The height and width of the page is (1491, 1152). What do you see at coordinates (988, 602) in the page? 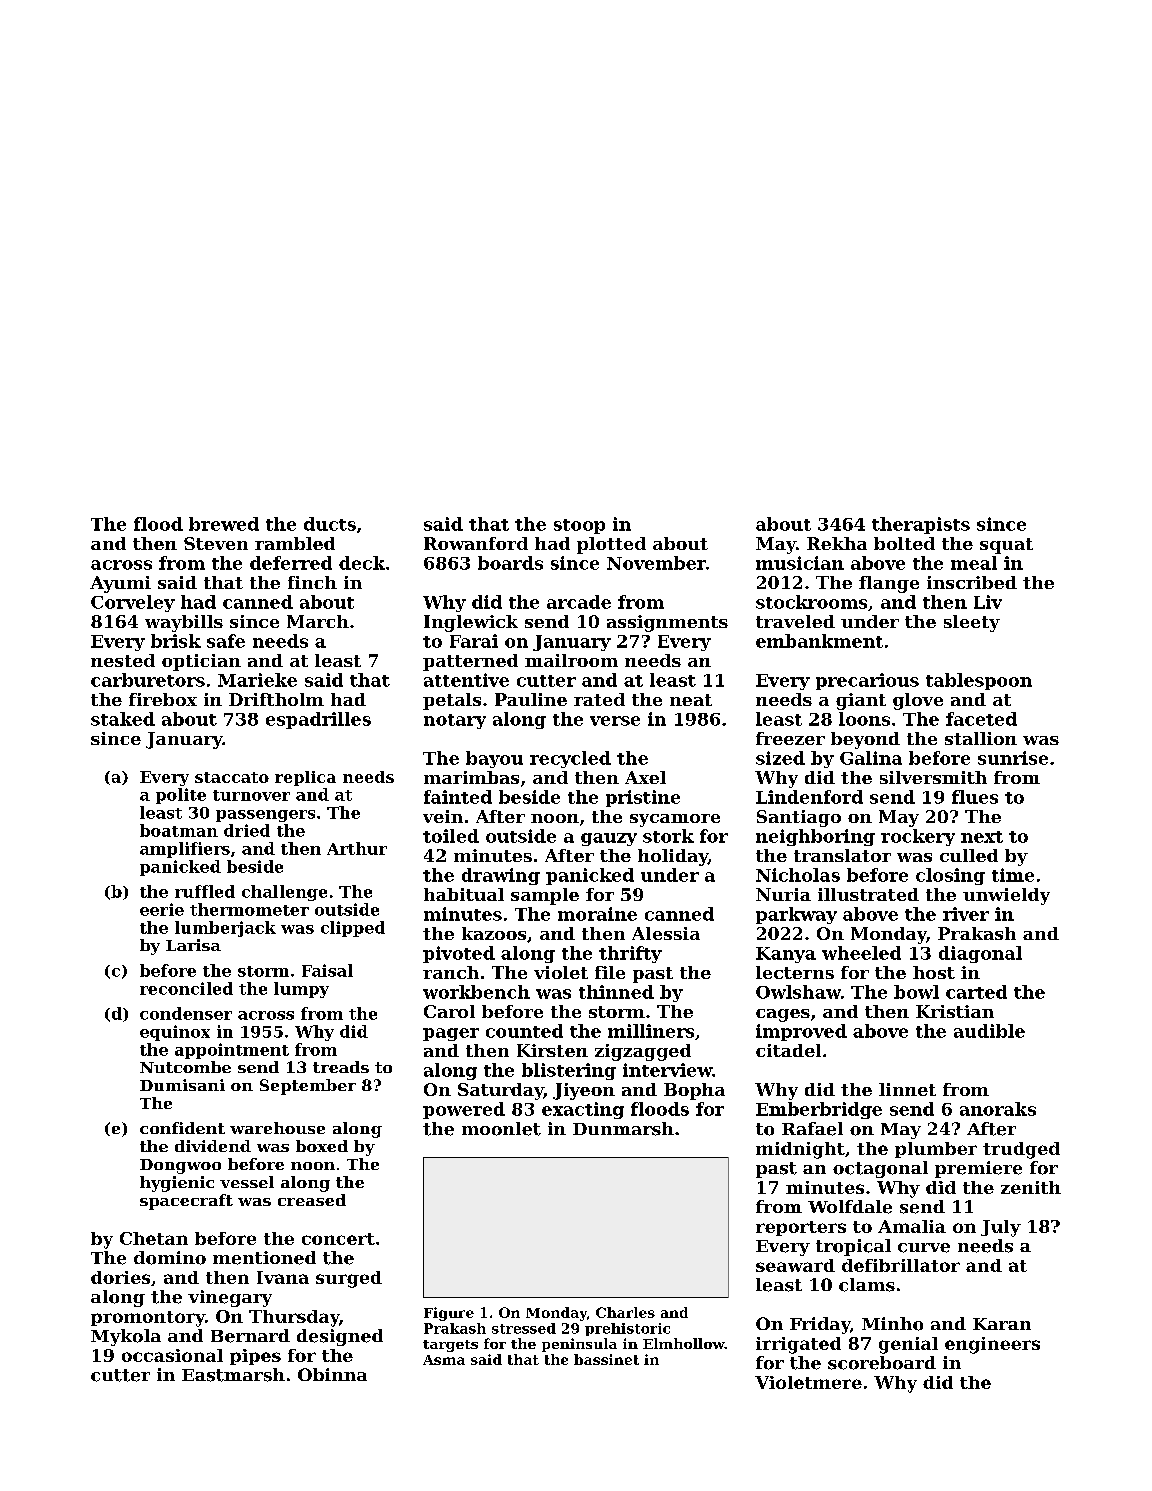
I see `Liv` at bounding box center [988, 602].
